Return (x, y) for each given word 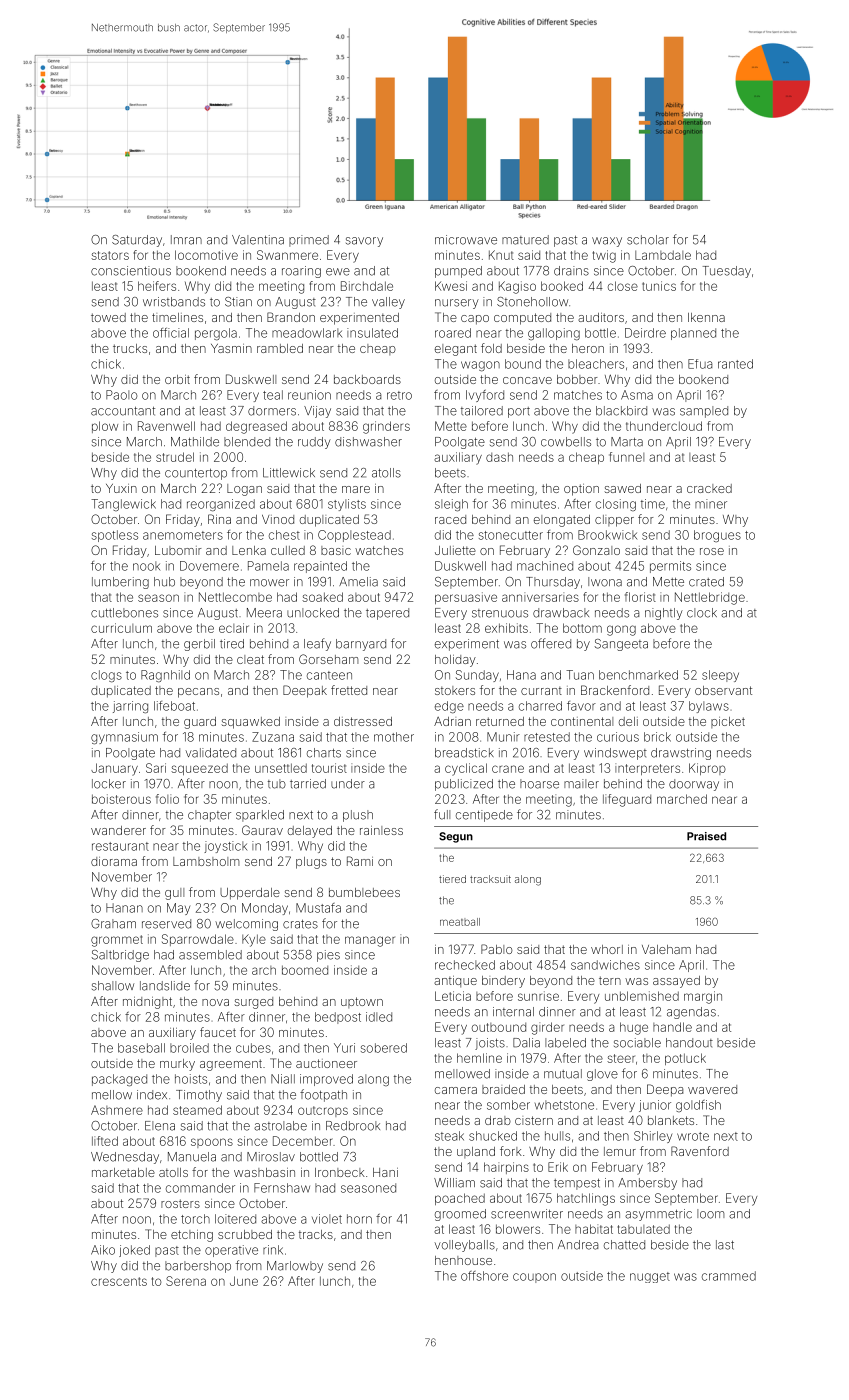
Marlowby (295, 1267)
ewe (338, 272)
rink (273, 1250)
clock (702, 613)
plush (358, 816)
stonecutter (511, 535)
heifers (157, 286)
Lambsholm (206, 861)
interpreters (647, 769)
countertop (196, 474)
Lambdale (663, 255)
